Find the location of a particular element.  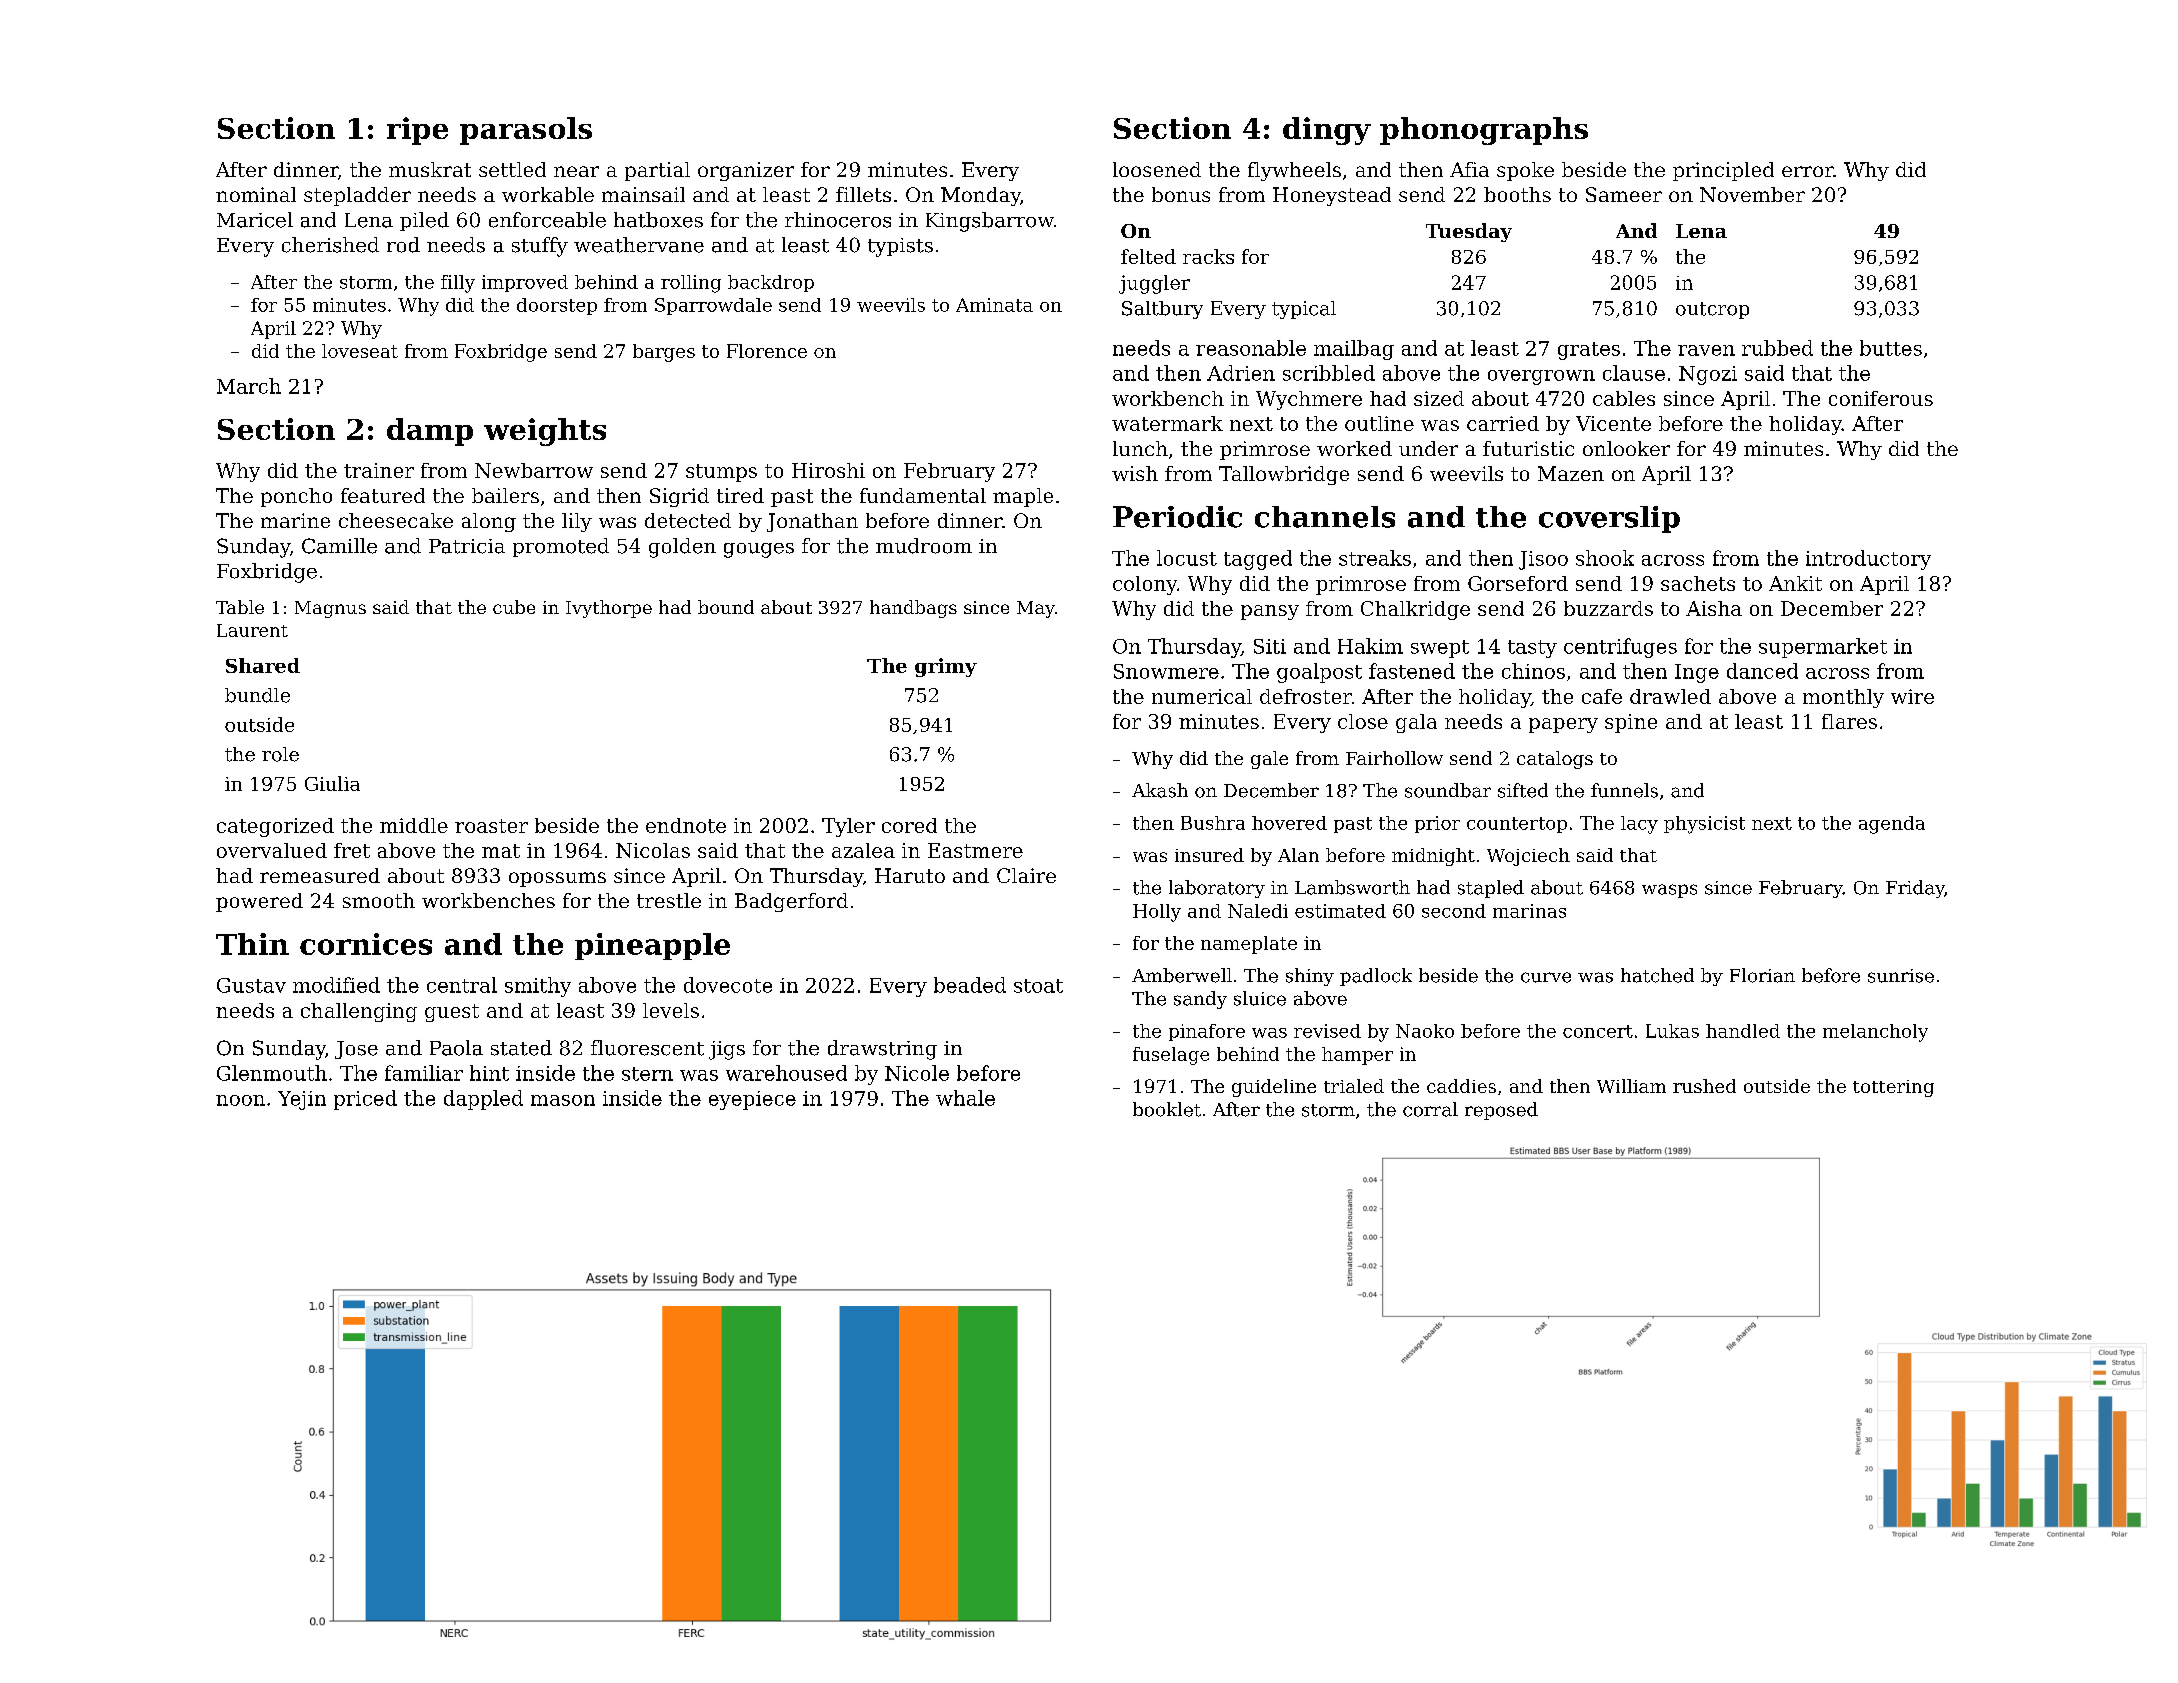

weights is located at coordinates (545, 432).
